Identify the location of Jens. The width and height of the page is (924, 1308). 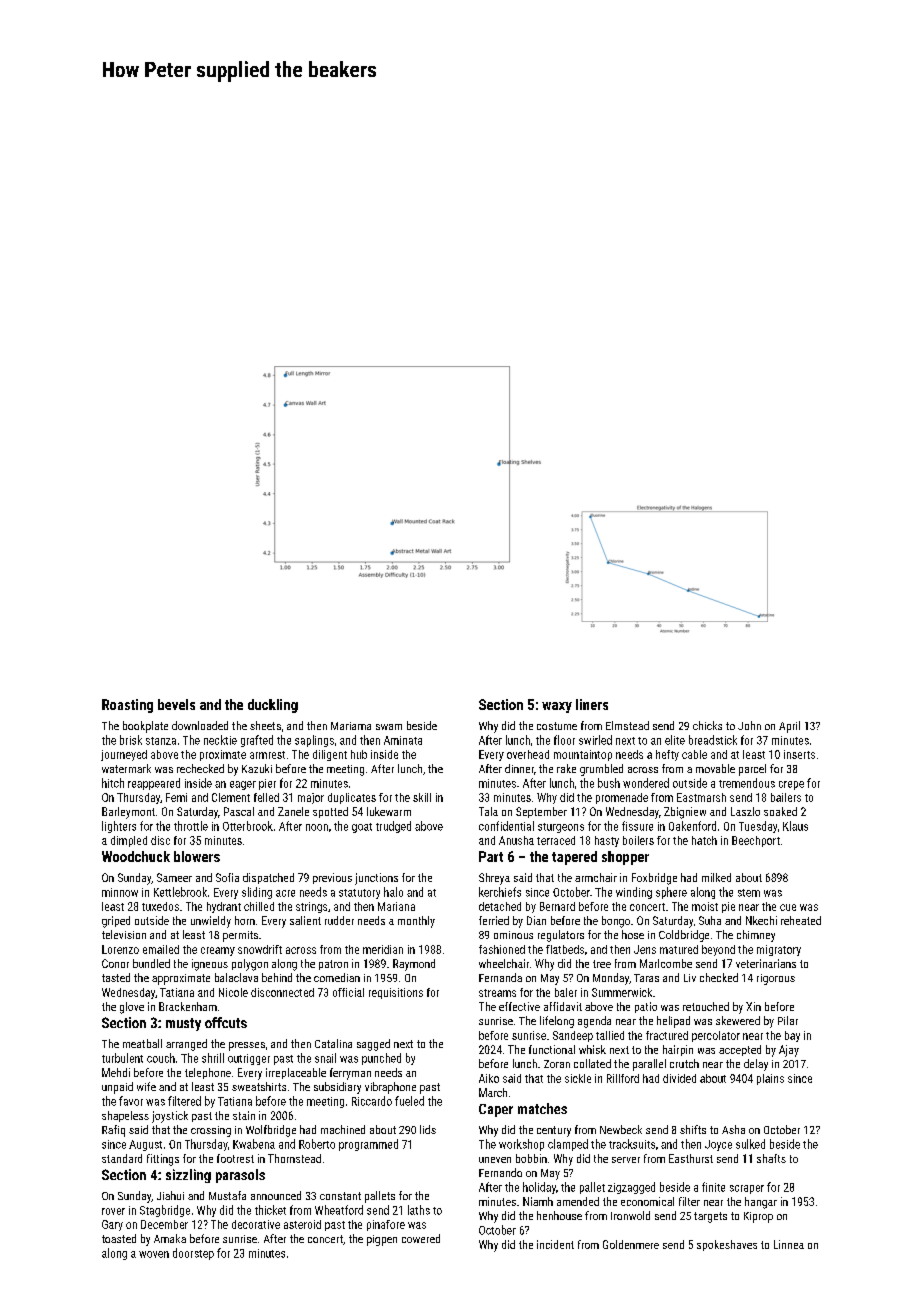
(645, 949).
